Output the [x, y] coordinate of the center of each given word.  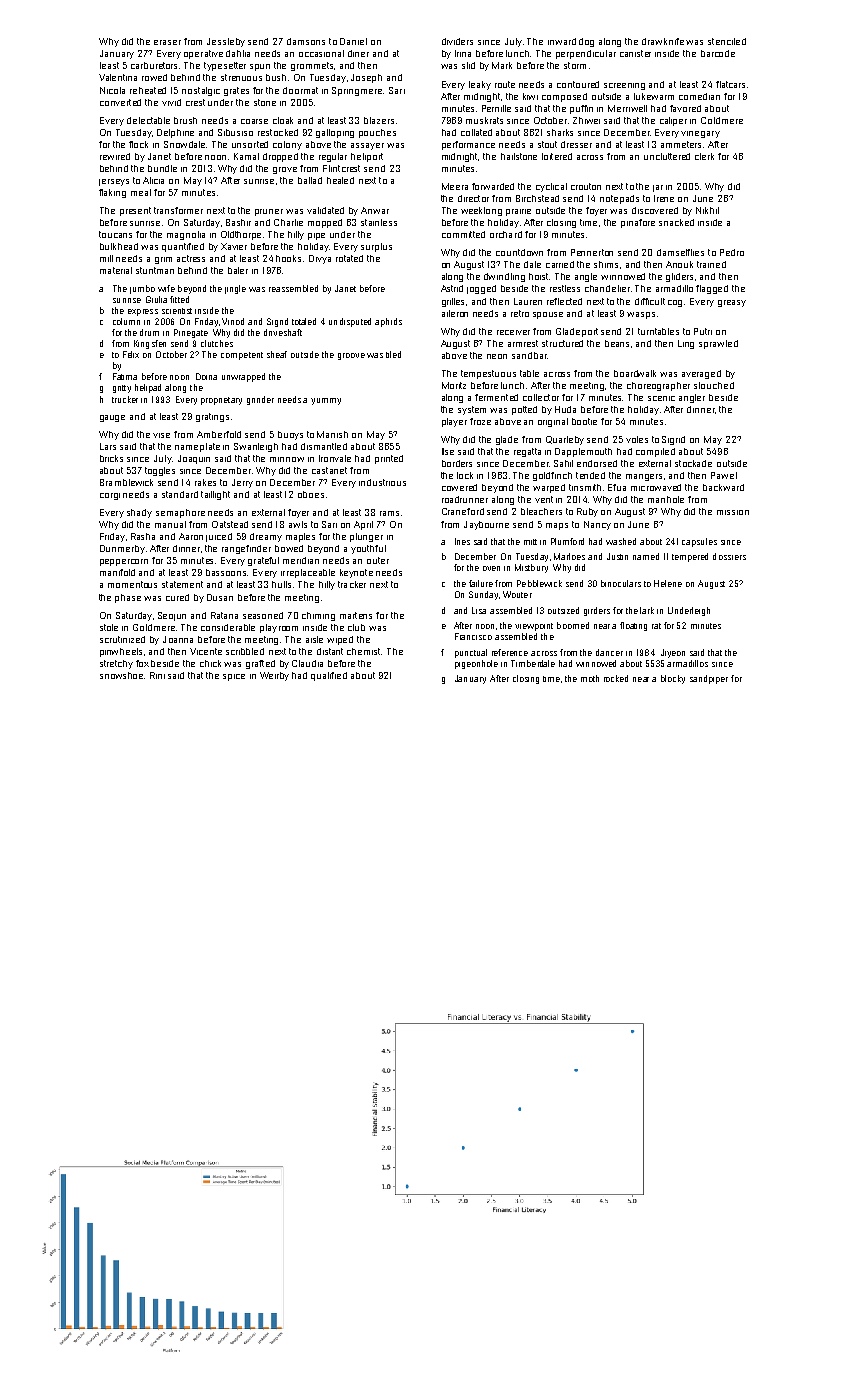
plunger [366, 537]
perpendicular [586, 54]
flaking [112, 193]
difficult [650, 301]
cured [177, 597]
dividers [457, 41]
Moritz [454, 385]
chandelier [607, 288]
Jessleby [226, 42]
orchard [506, 234]
